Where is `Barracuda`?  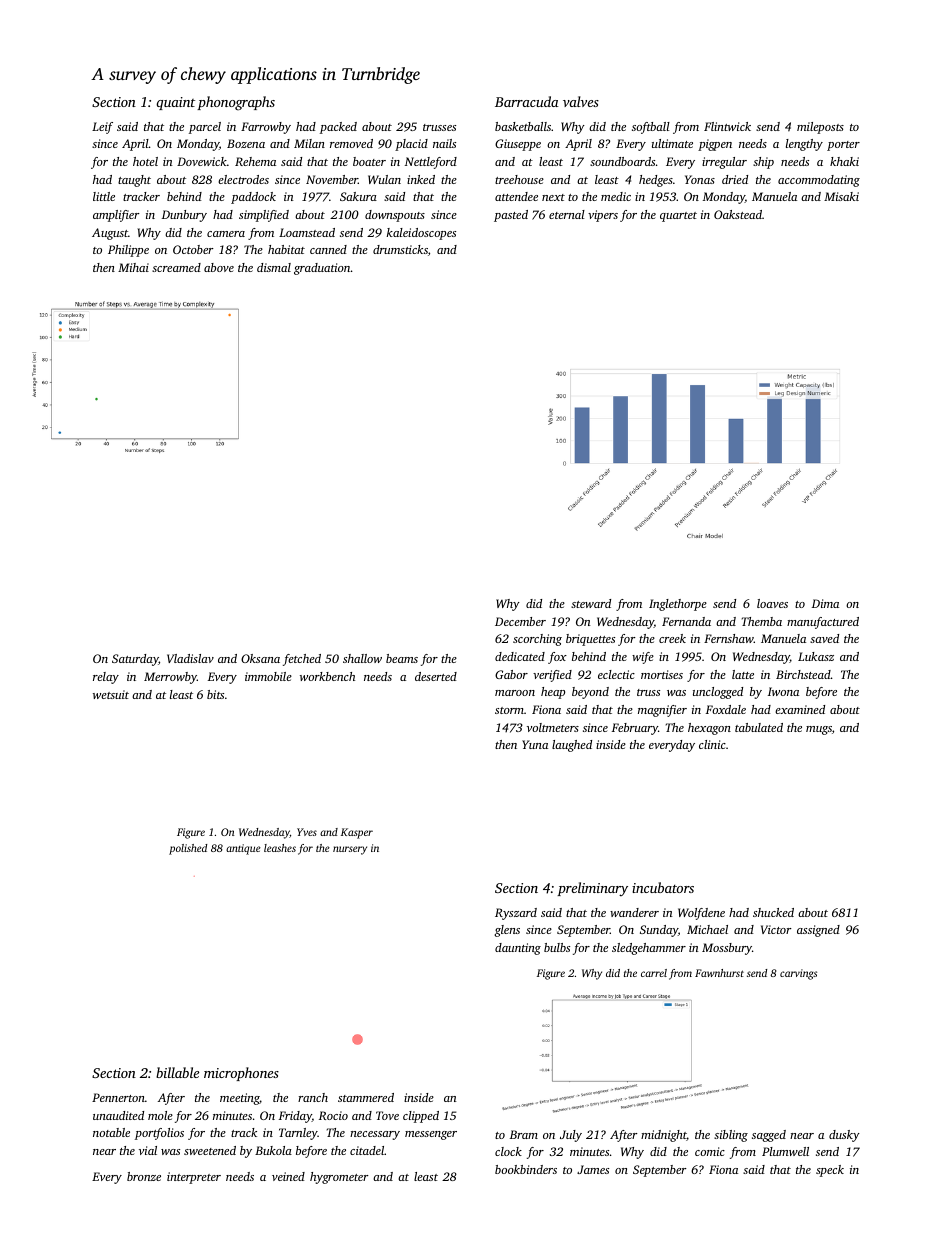
Barracuda is located at coordinates (527, 101).
